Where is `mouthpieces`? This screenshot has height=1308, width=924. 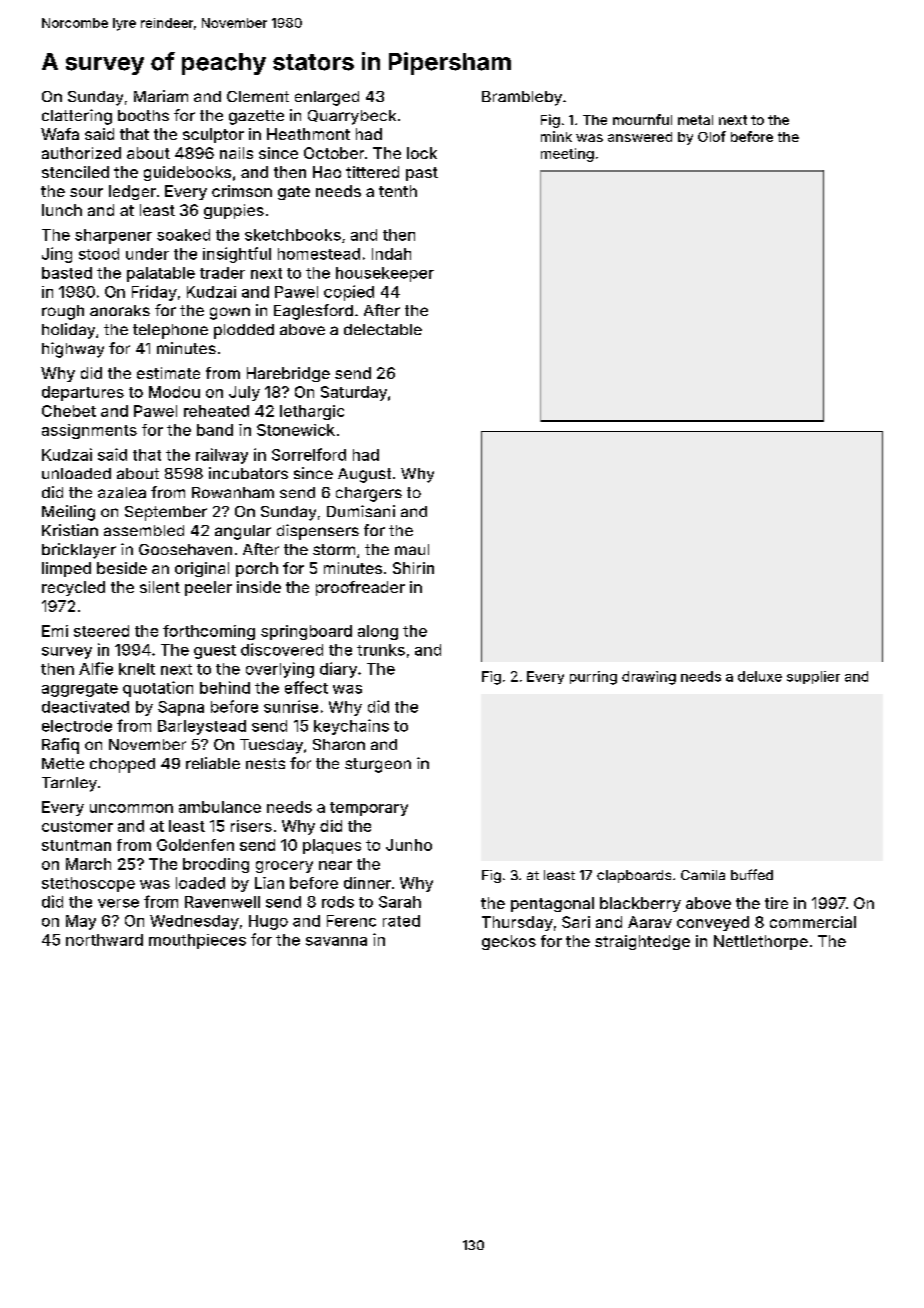 mouthpieces is located at coordinates (197, 941).
